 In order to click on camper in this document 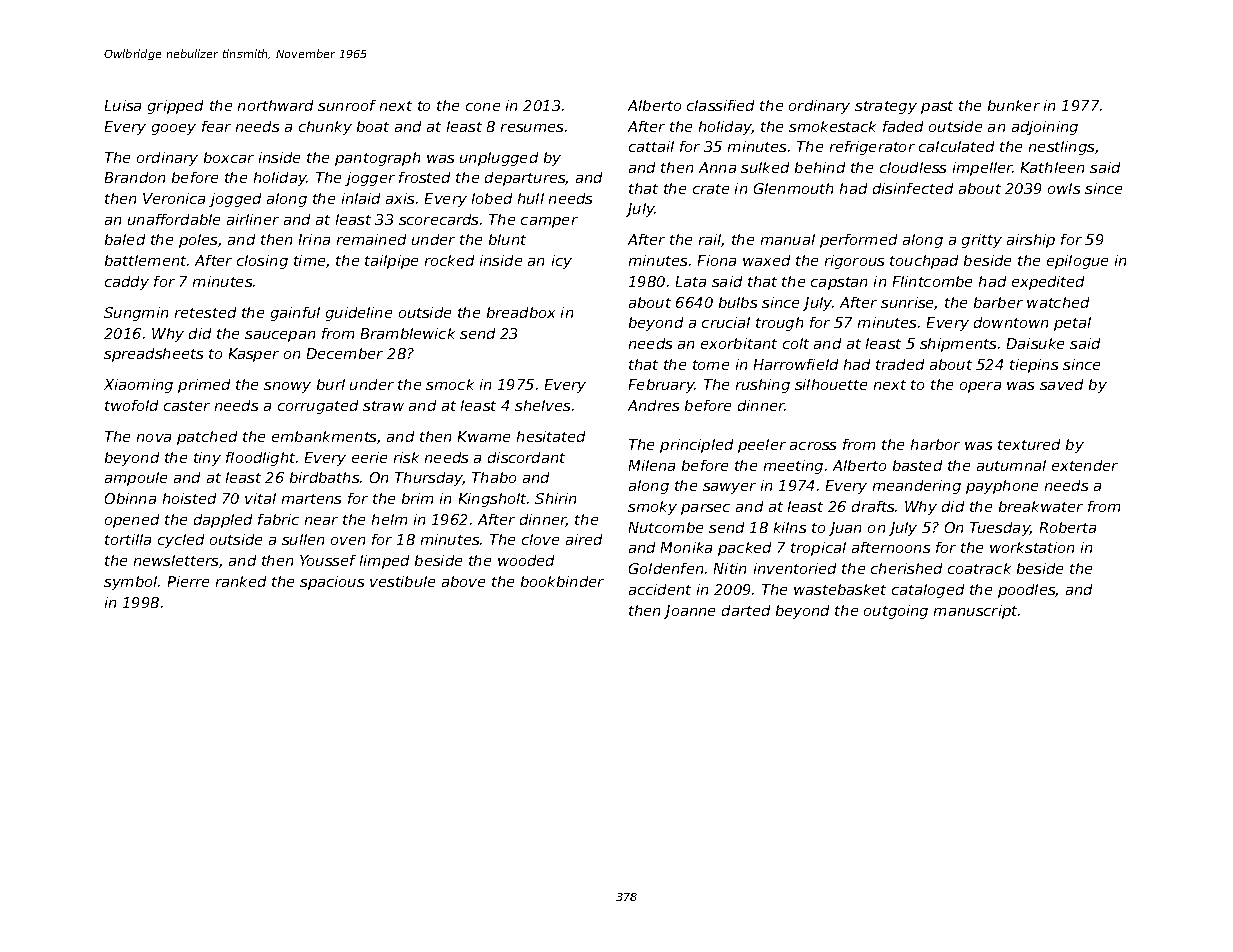, I will do `click(549, 222)`.
